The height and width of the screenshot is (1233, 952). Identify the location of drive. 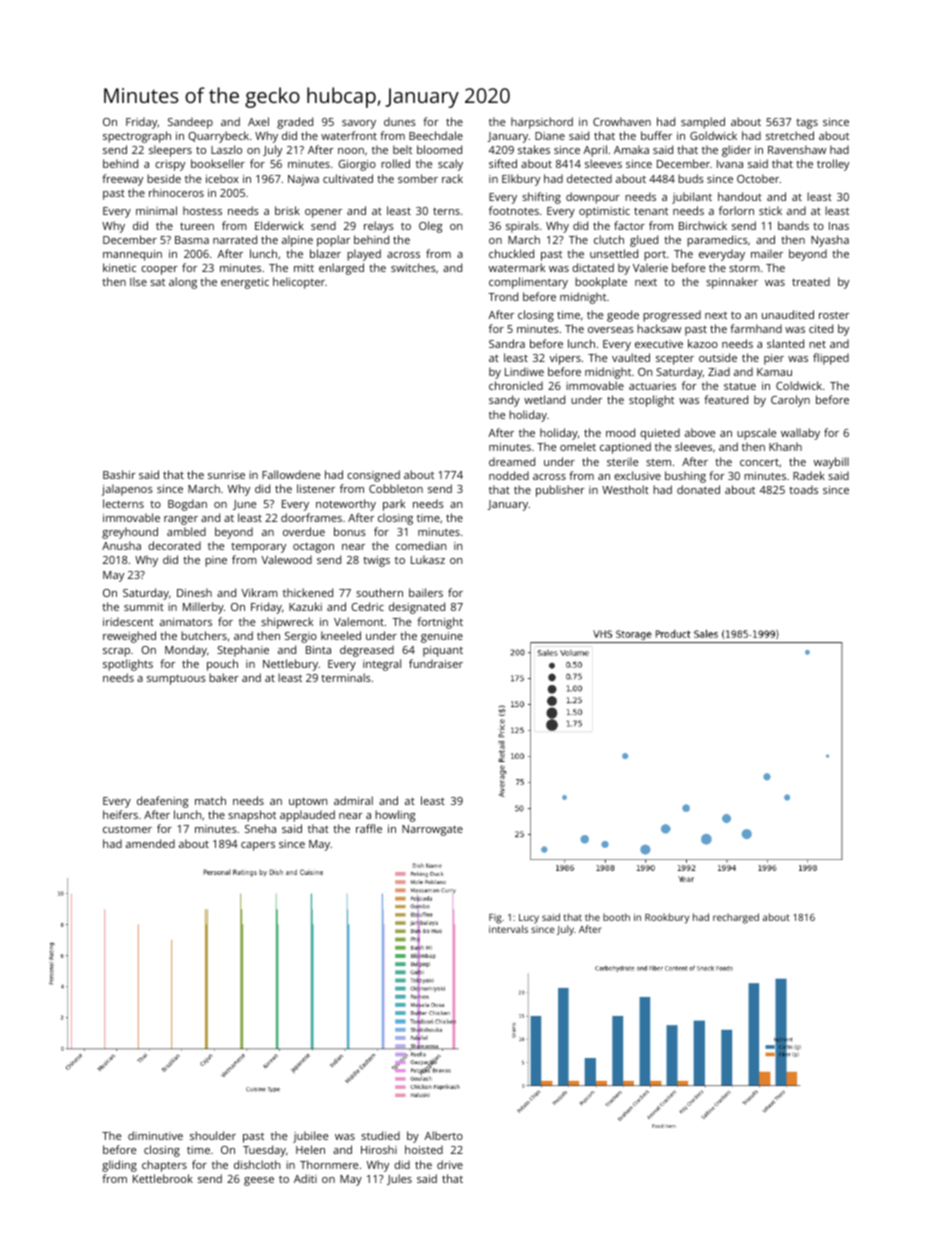
(450, 1164).
